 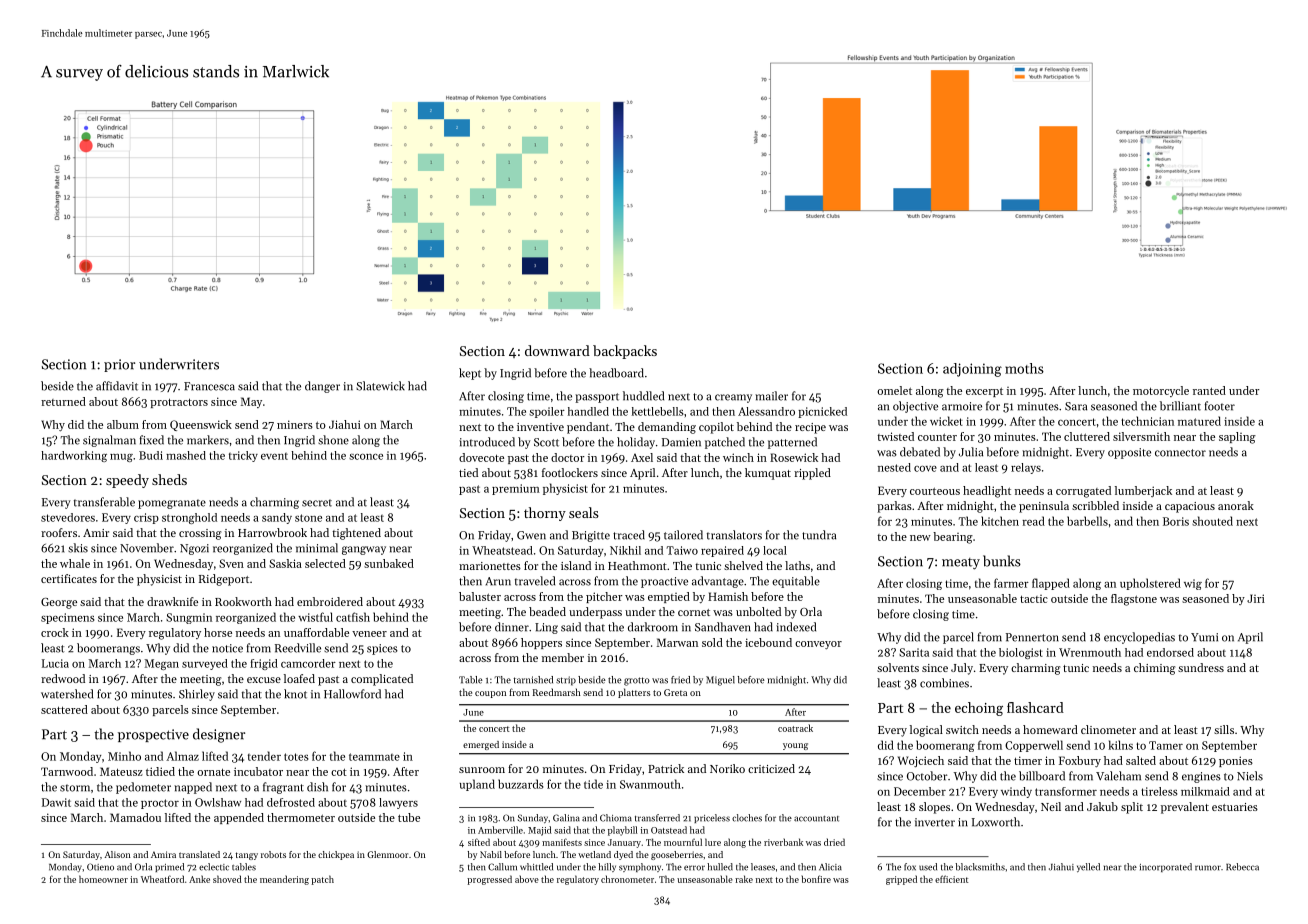 What do you see at coordinates (962, 406) in the page?
I see `armoire` at bounding box center [962, 406].
